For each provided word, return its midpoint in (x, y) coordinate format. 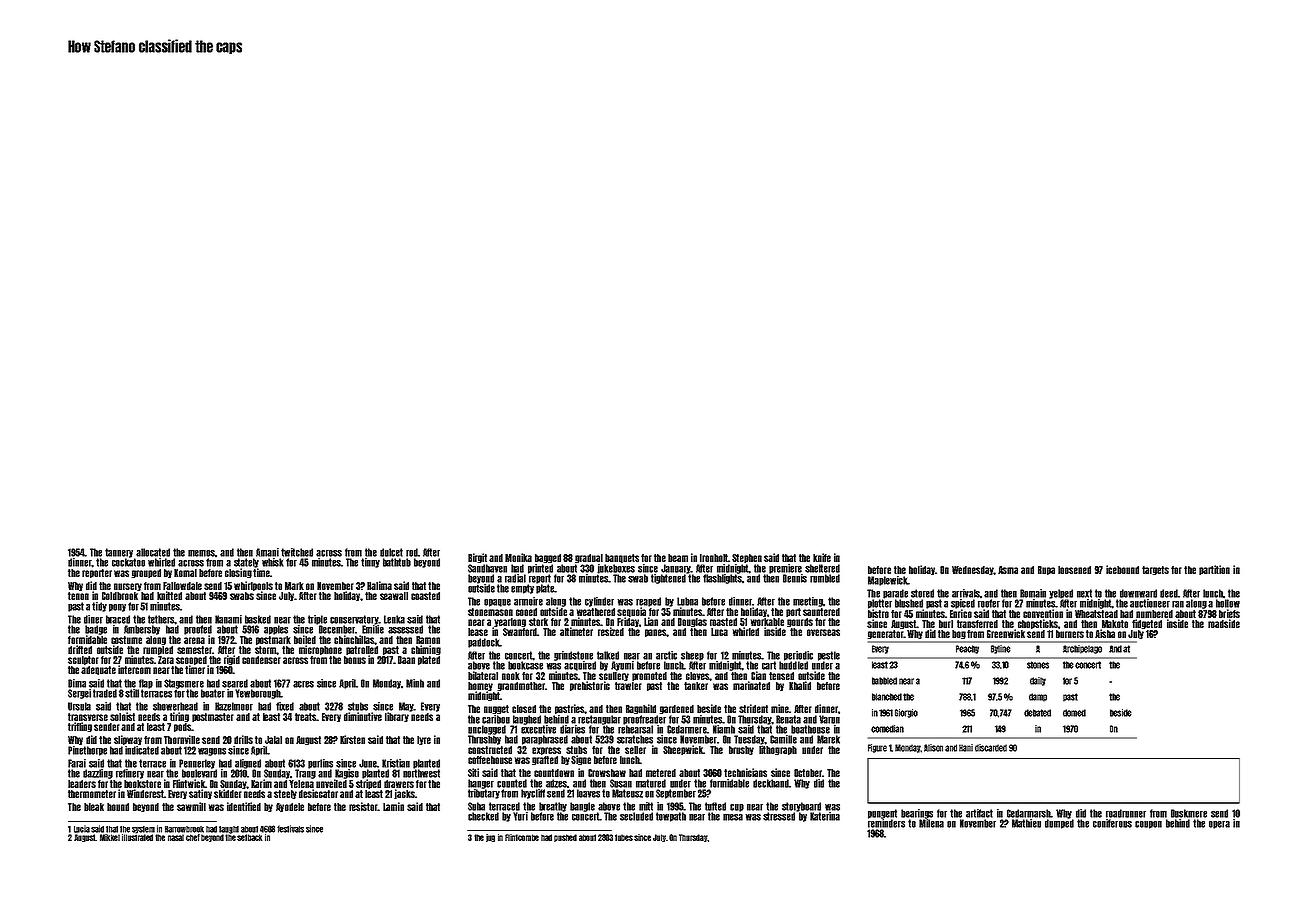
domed (1074, 713)
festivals (290, 829)
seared (235, 683)
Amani (267, 552)
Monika (518, 557)
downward (1138, 593)
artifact (979, 813)
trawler (628, 686)
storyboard (801, 807)
